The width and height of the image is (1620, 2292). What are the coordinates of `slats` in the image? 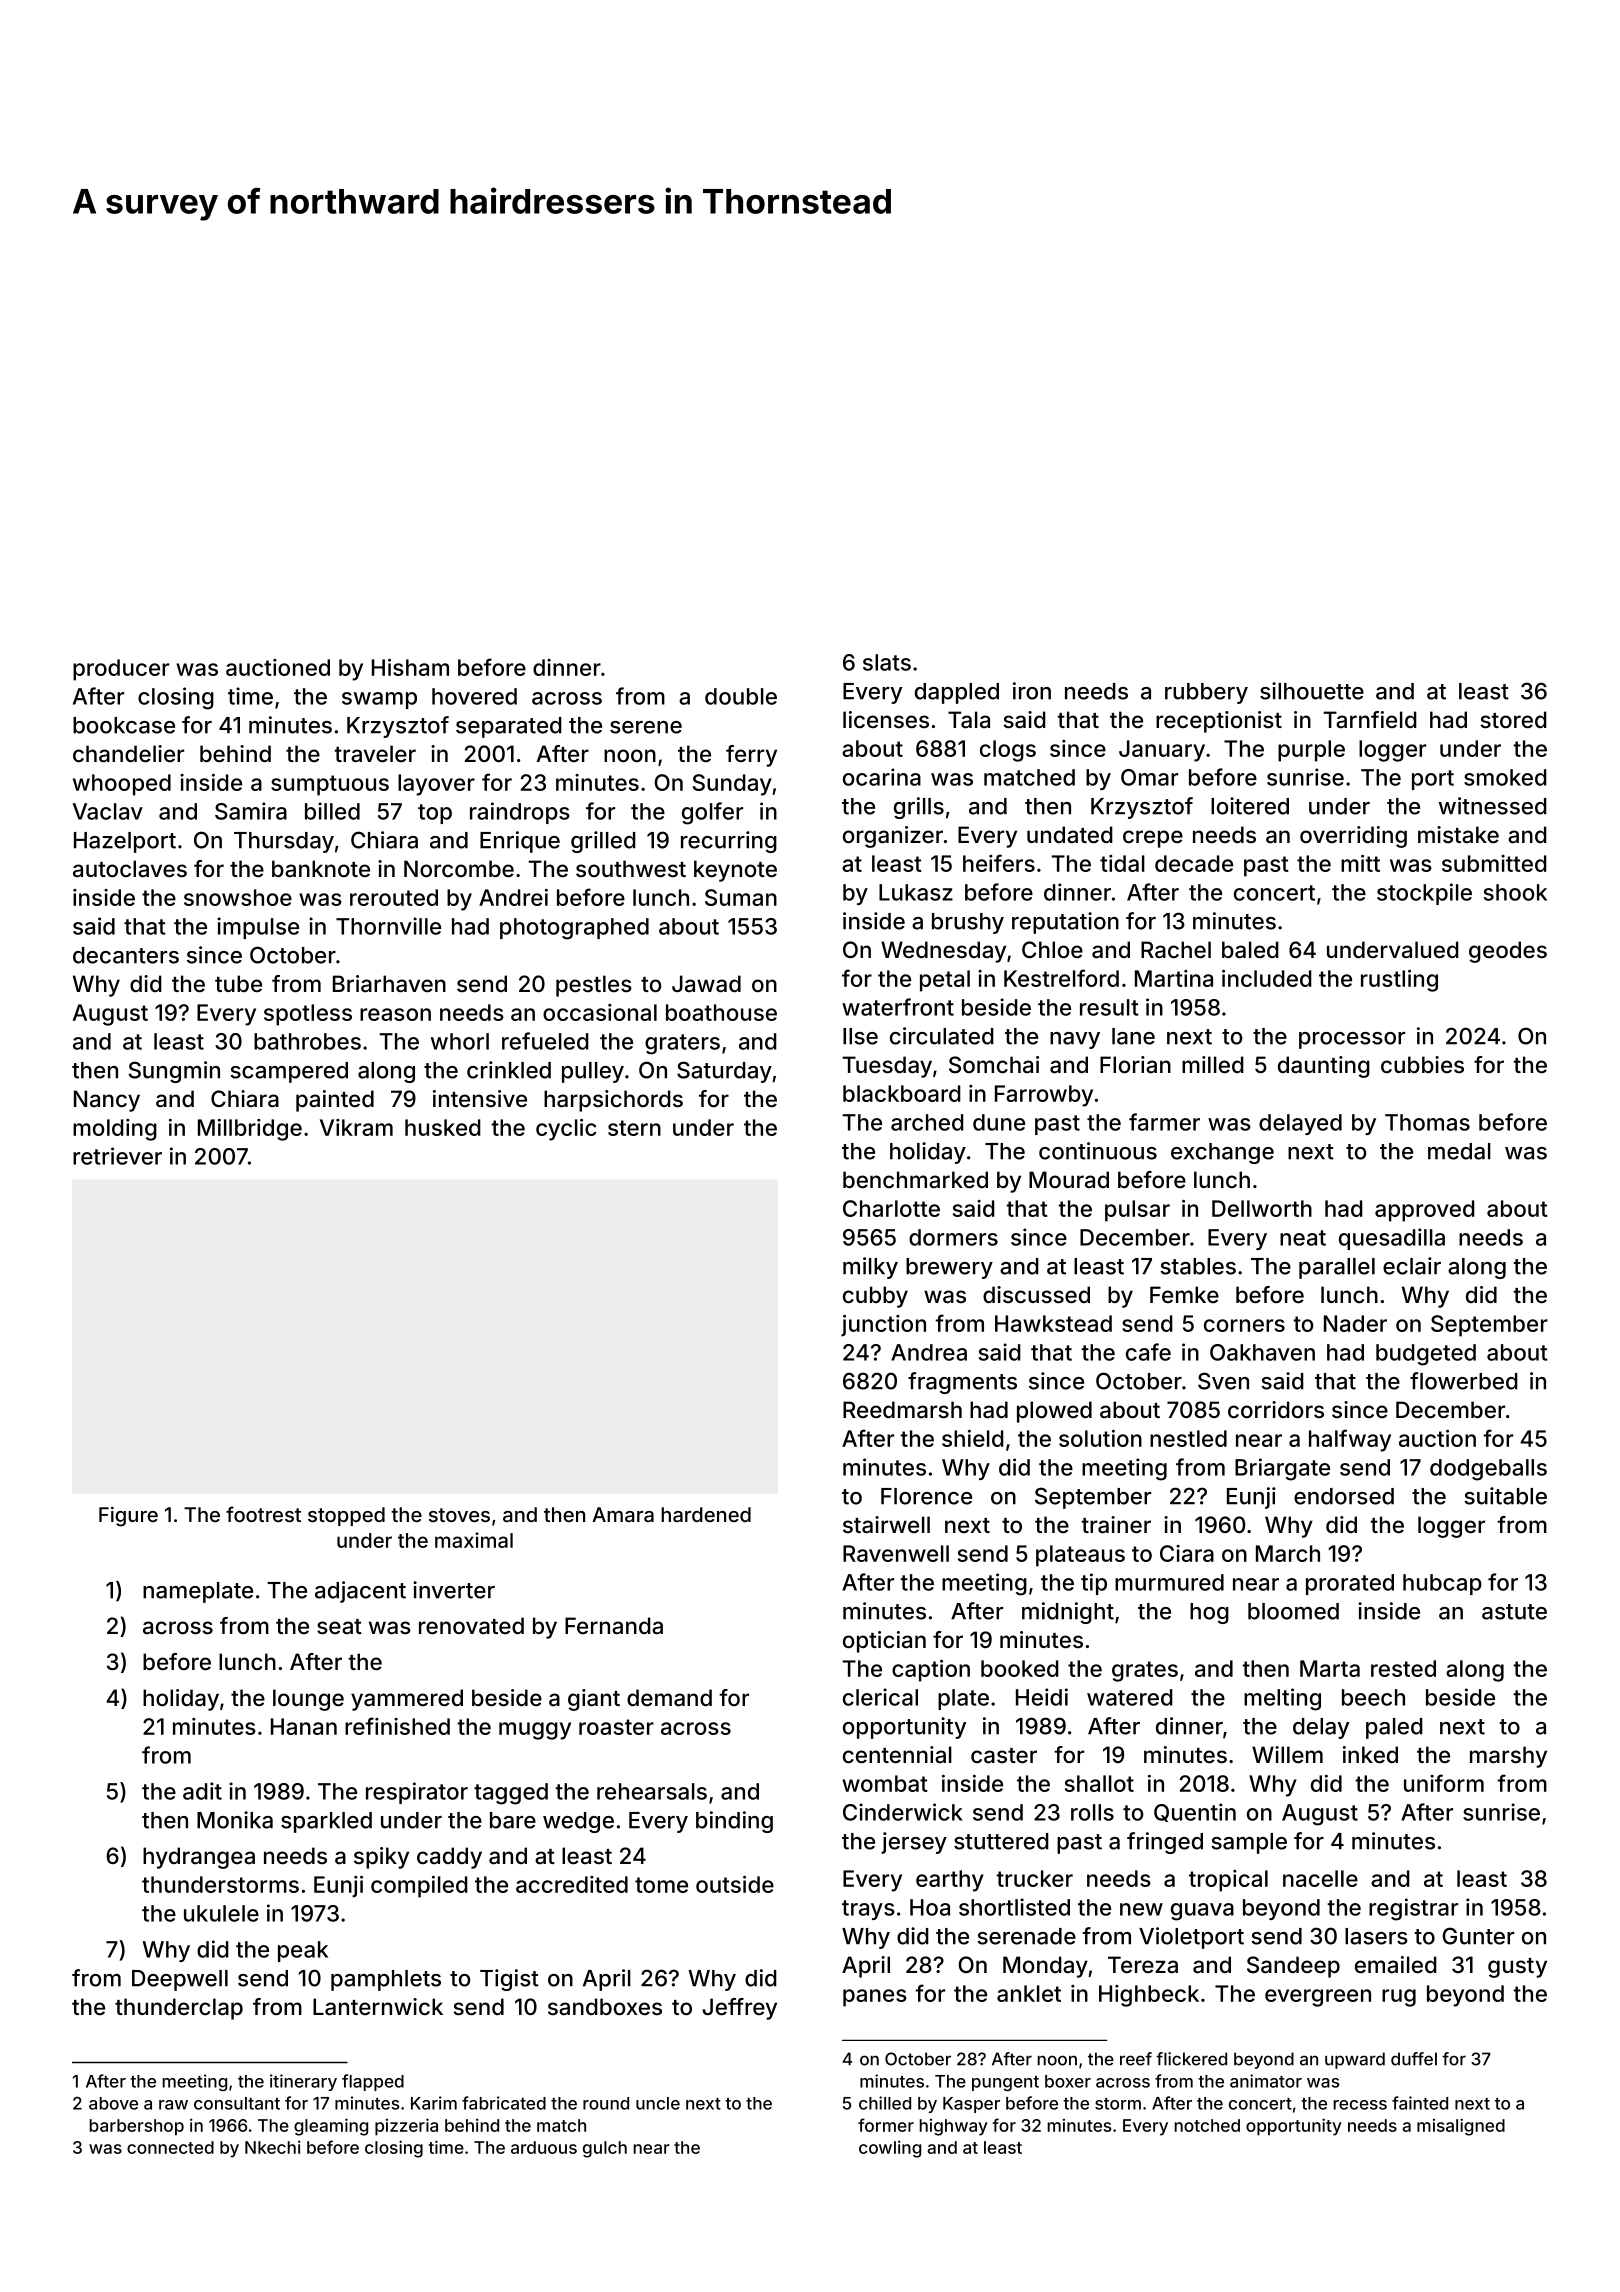 It's located at (887, 662).
